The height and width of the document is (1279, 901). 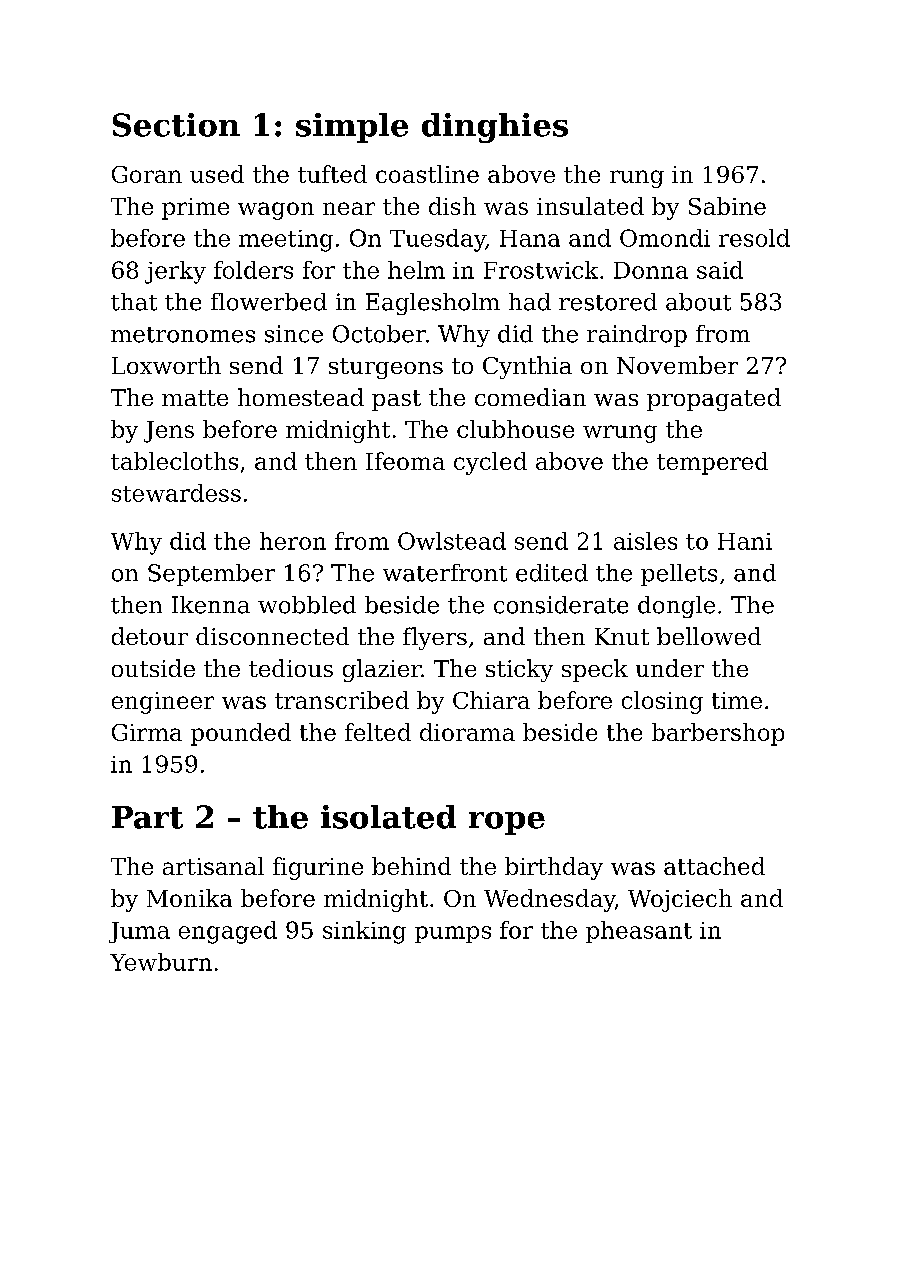 I want to click on pumps, so click(x=453, y=934).
